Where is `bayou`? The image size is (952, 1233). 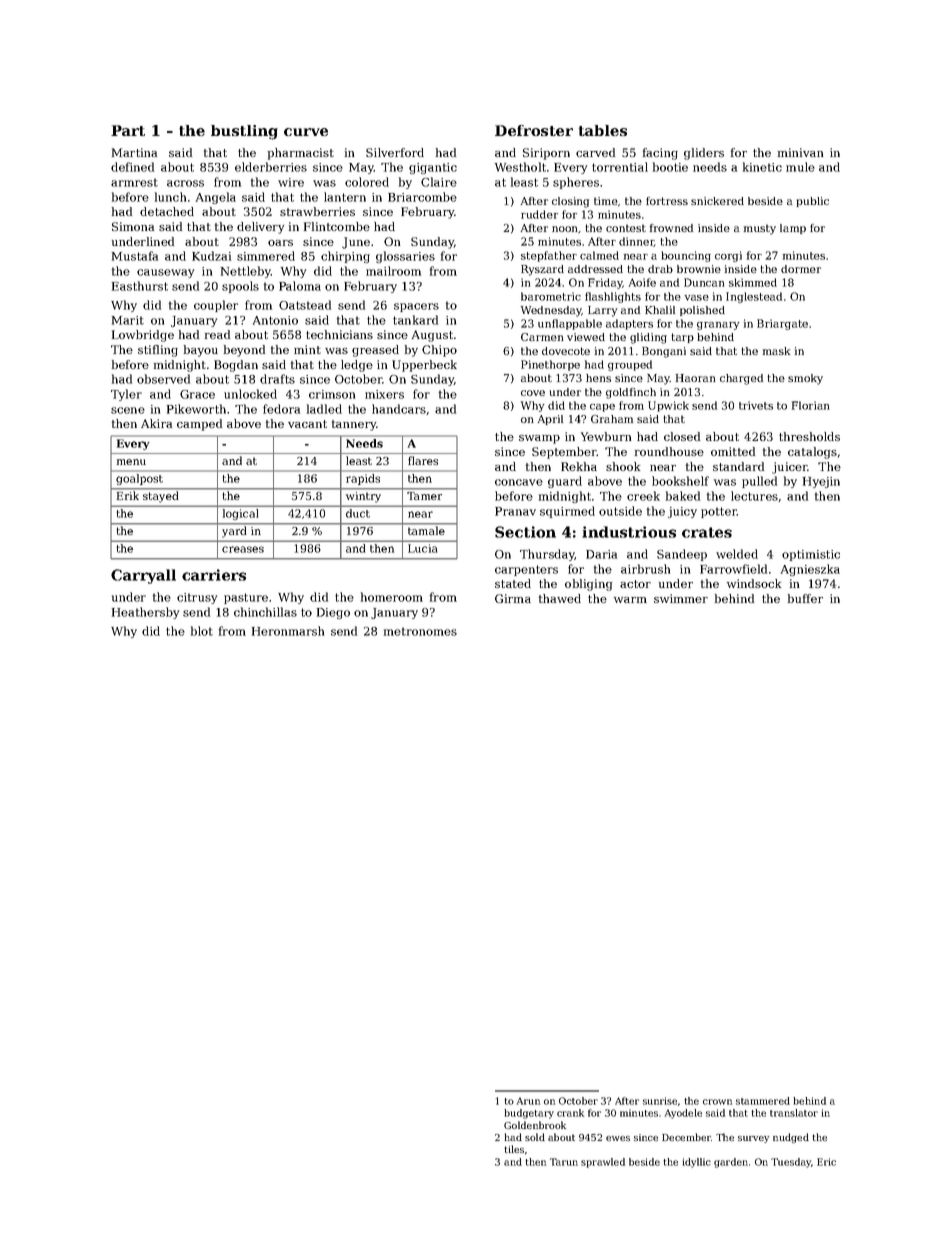 bayou is located at coordinates (201, 351).
